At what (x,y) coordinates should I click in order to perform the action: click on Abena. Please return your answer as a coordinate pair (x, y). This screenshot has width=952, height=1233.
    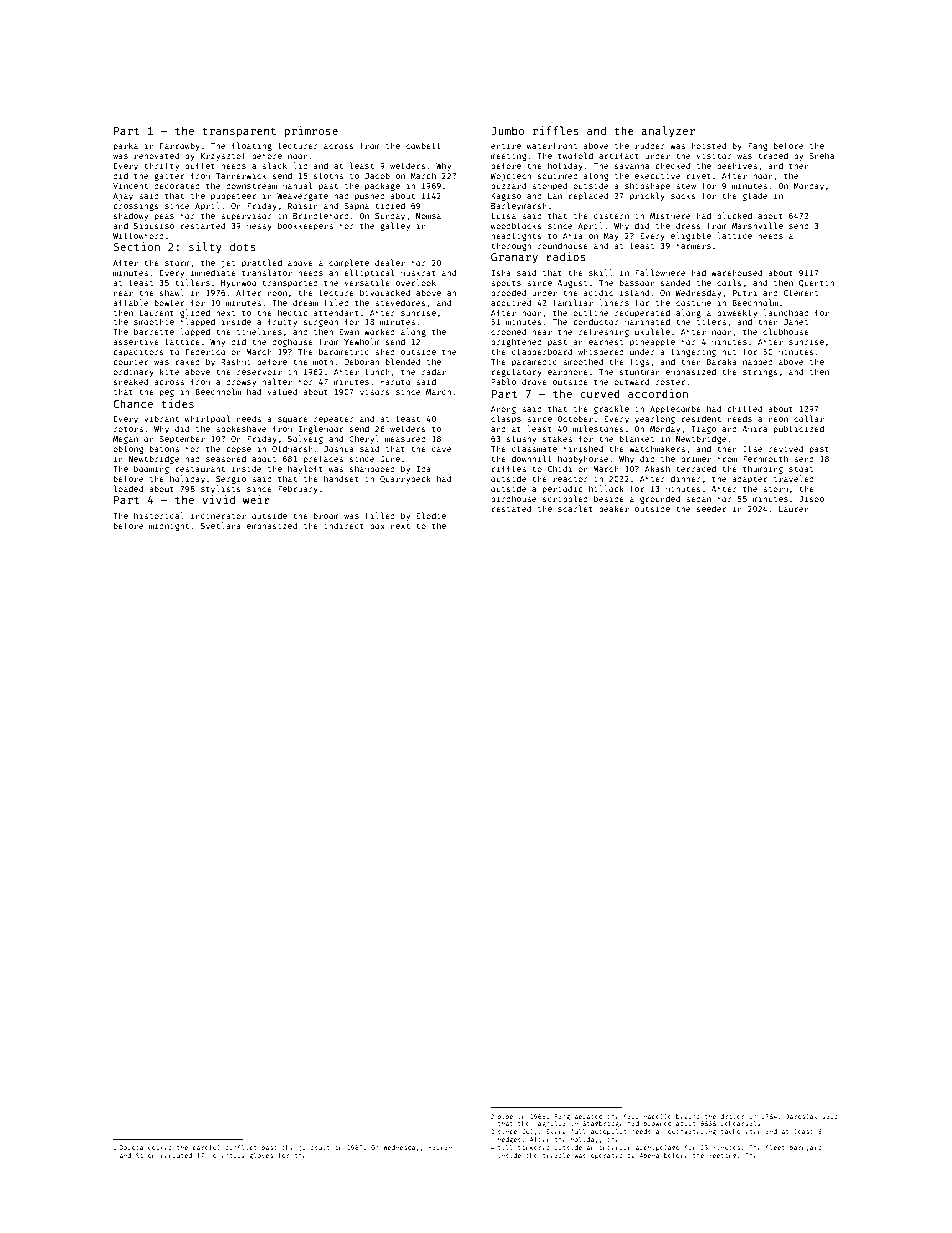
    Looking at the image, I should click on (649, 1155).
